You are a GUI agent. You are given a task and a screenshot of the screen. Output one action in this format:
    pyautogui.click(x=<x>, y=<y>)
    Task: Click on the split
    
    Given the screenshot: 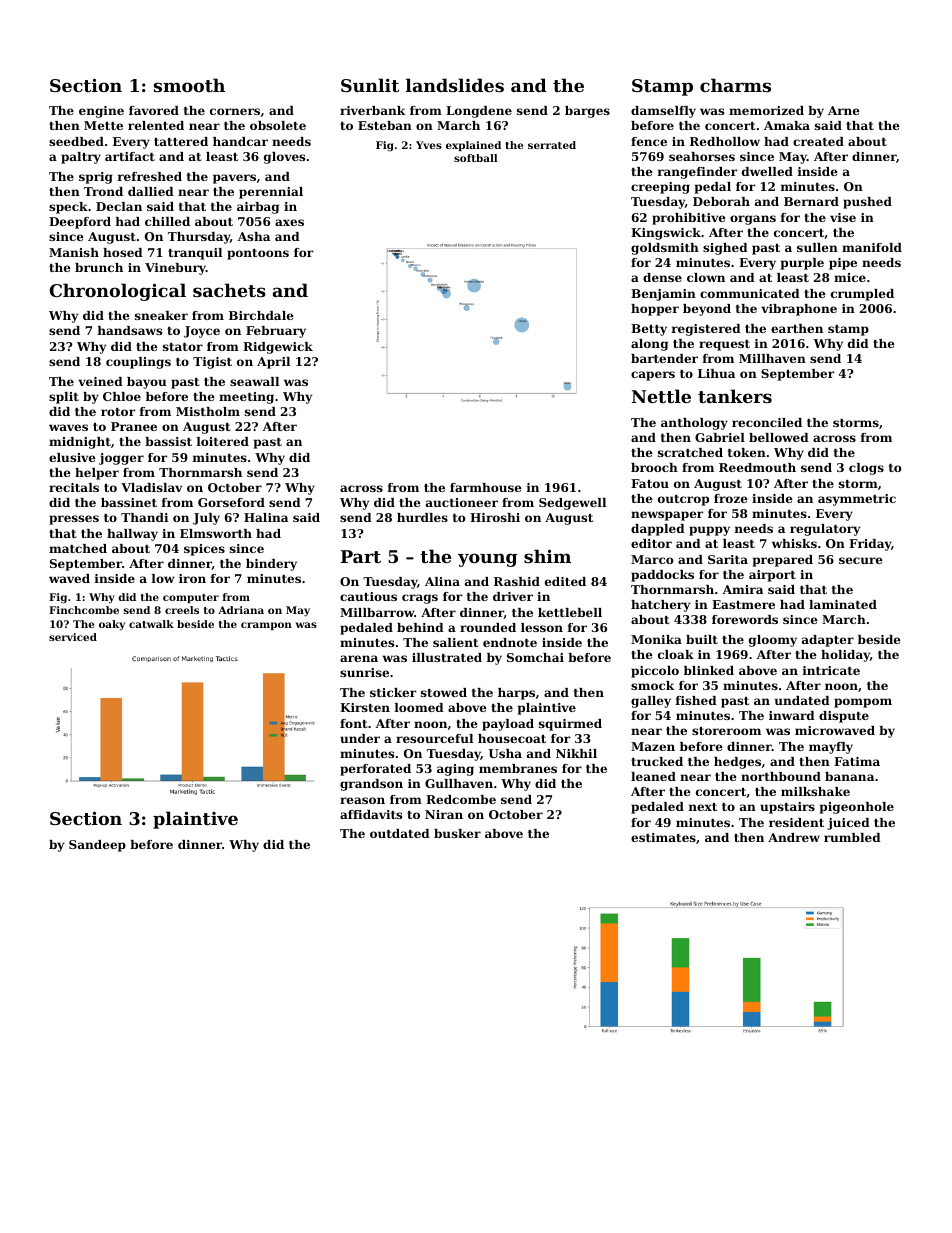 What is the action you would take?
    pyautogui.click(x=64, y=398)
